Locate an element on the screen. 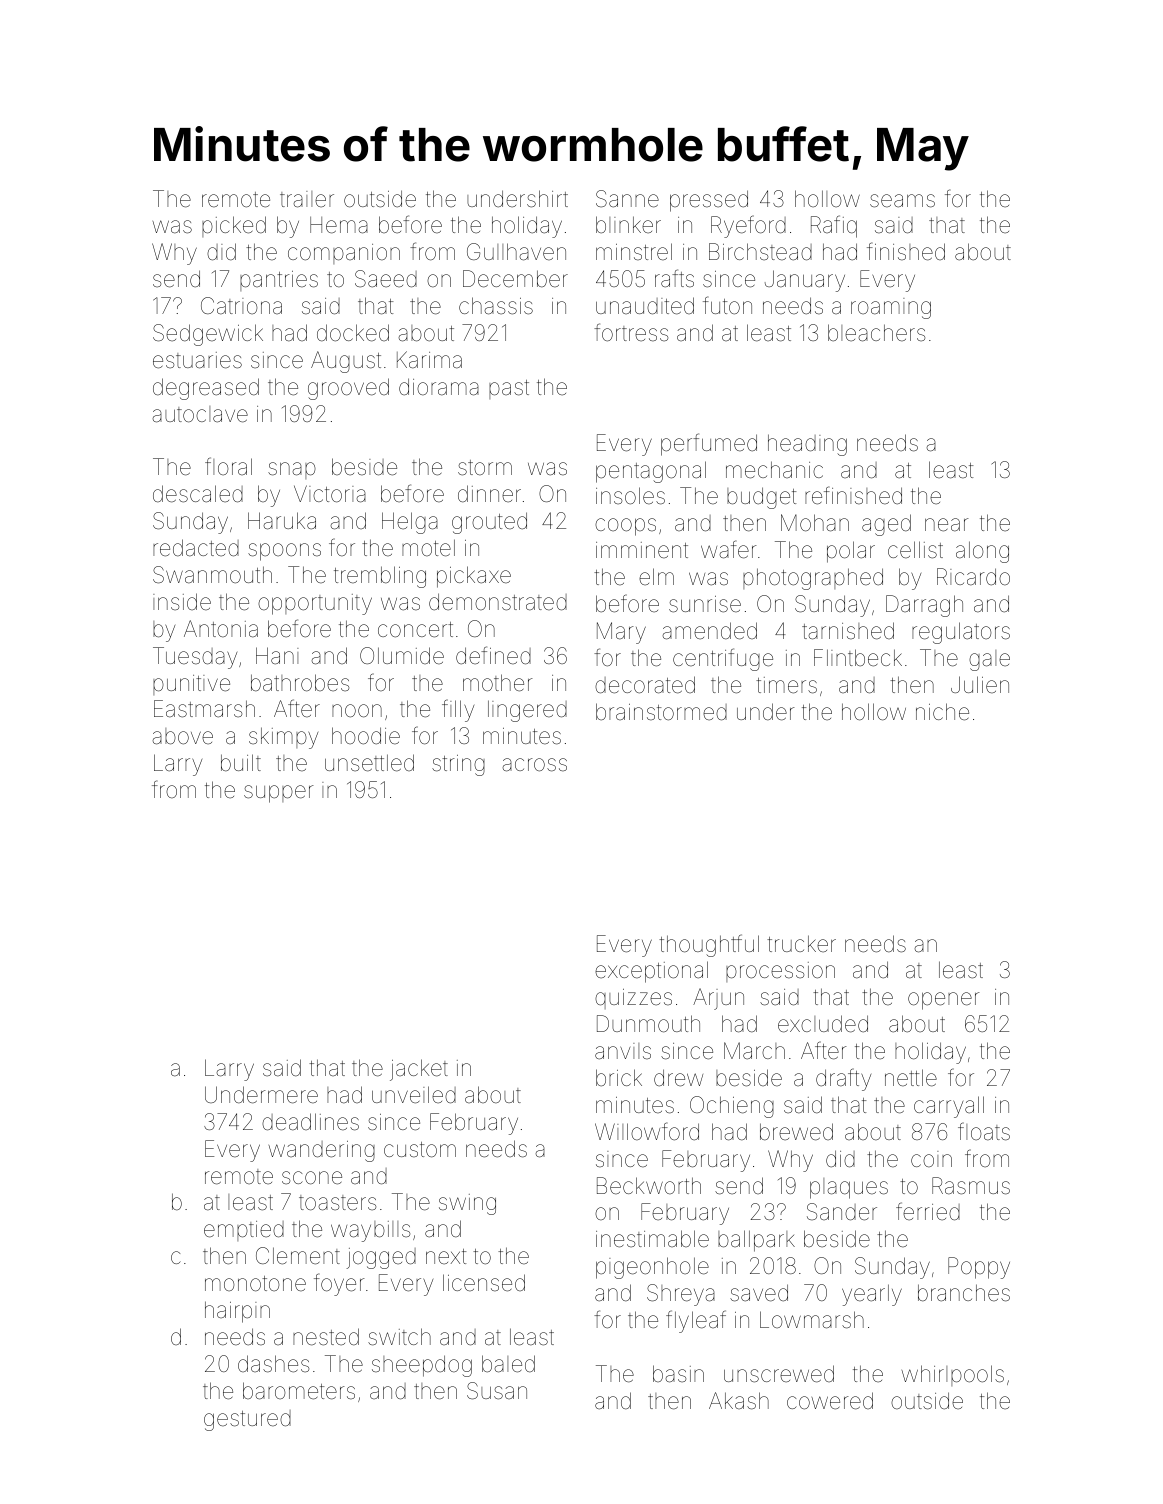  niche is located at coordinates (942, 712).
